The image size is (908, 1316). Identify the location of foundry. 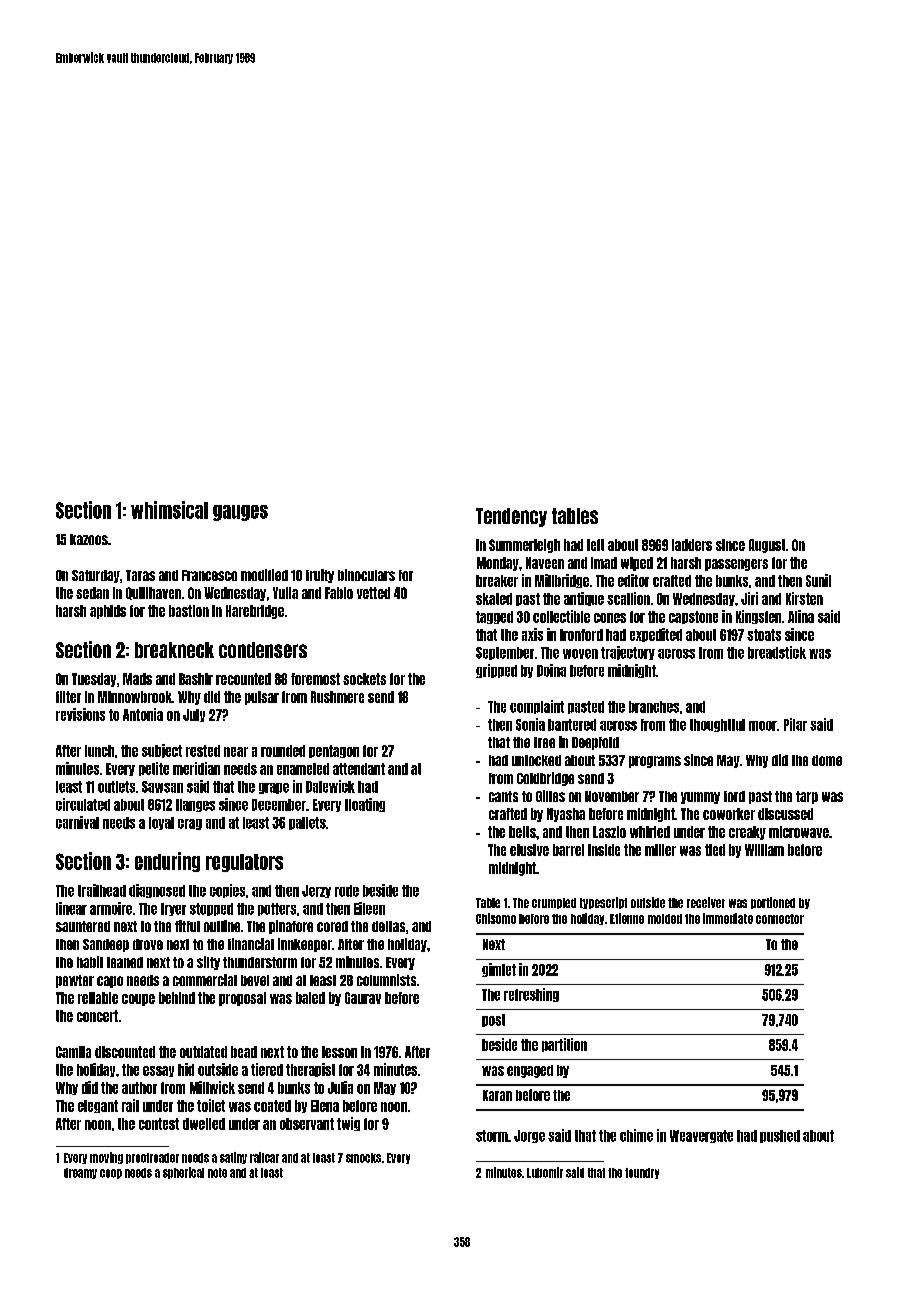
(642, 1173).
